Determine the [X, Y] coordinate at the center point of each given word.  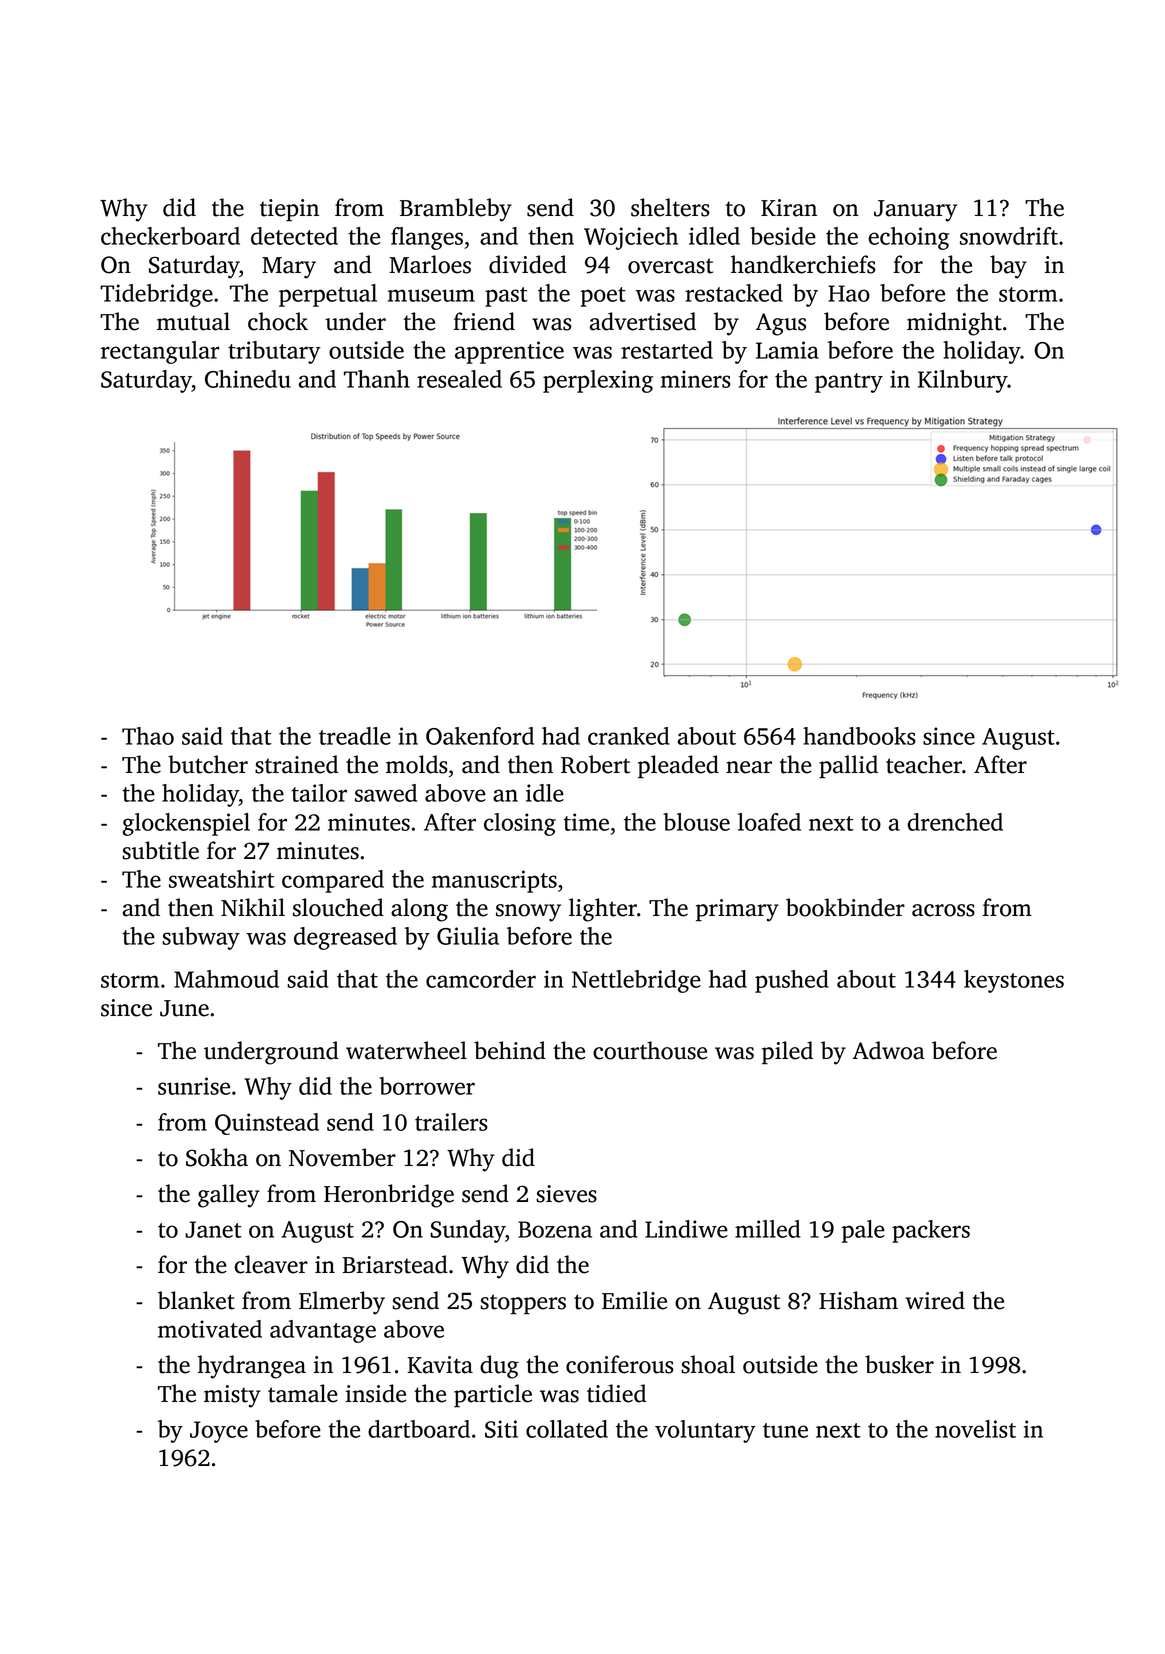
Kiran [789, 208]
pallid [848, 767]
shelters [670, 207]
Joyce [219, 1432]
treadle [355, 736]
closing [520, 824]
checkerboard [170, 236]
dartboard [419, 1429]
